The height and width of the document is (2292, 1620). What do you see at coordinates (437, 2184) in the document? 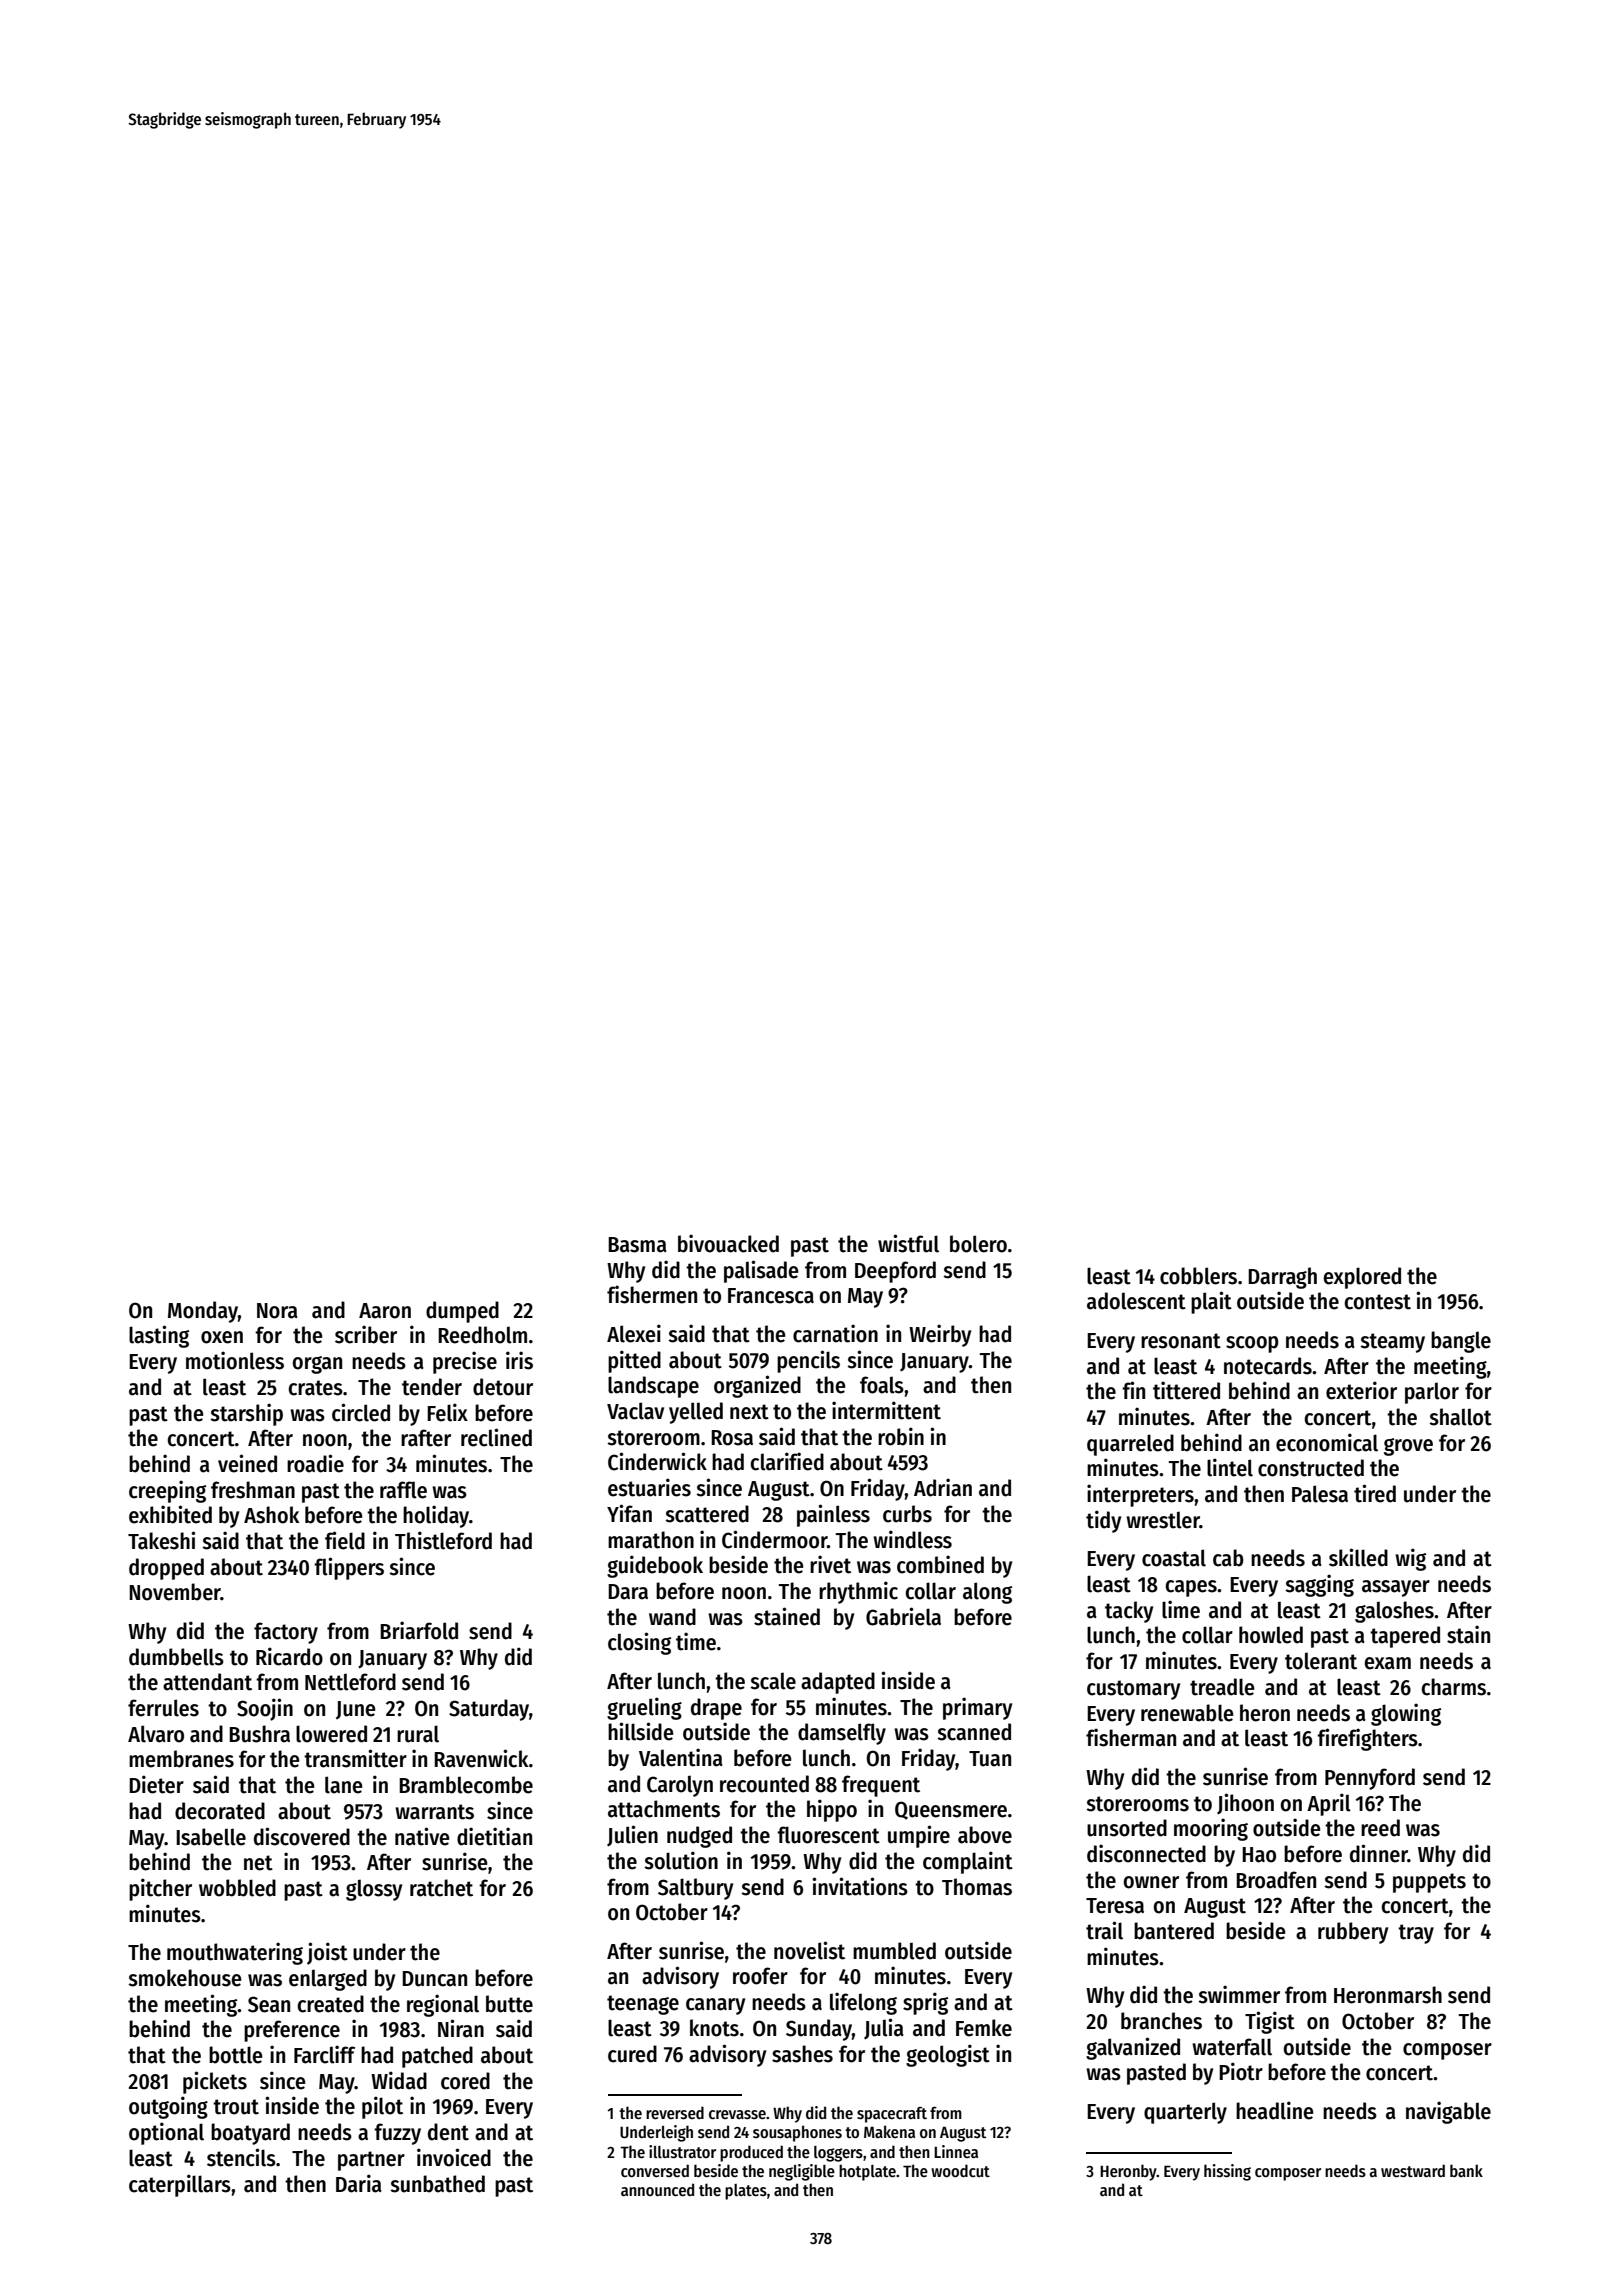
I see `sunbathed` at bounding box center [437, 2184].
